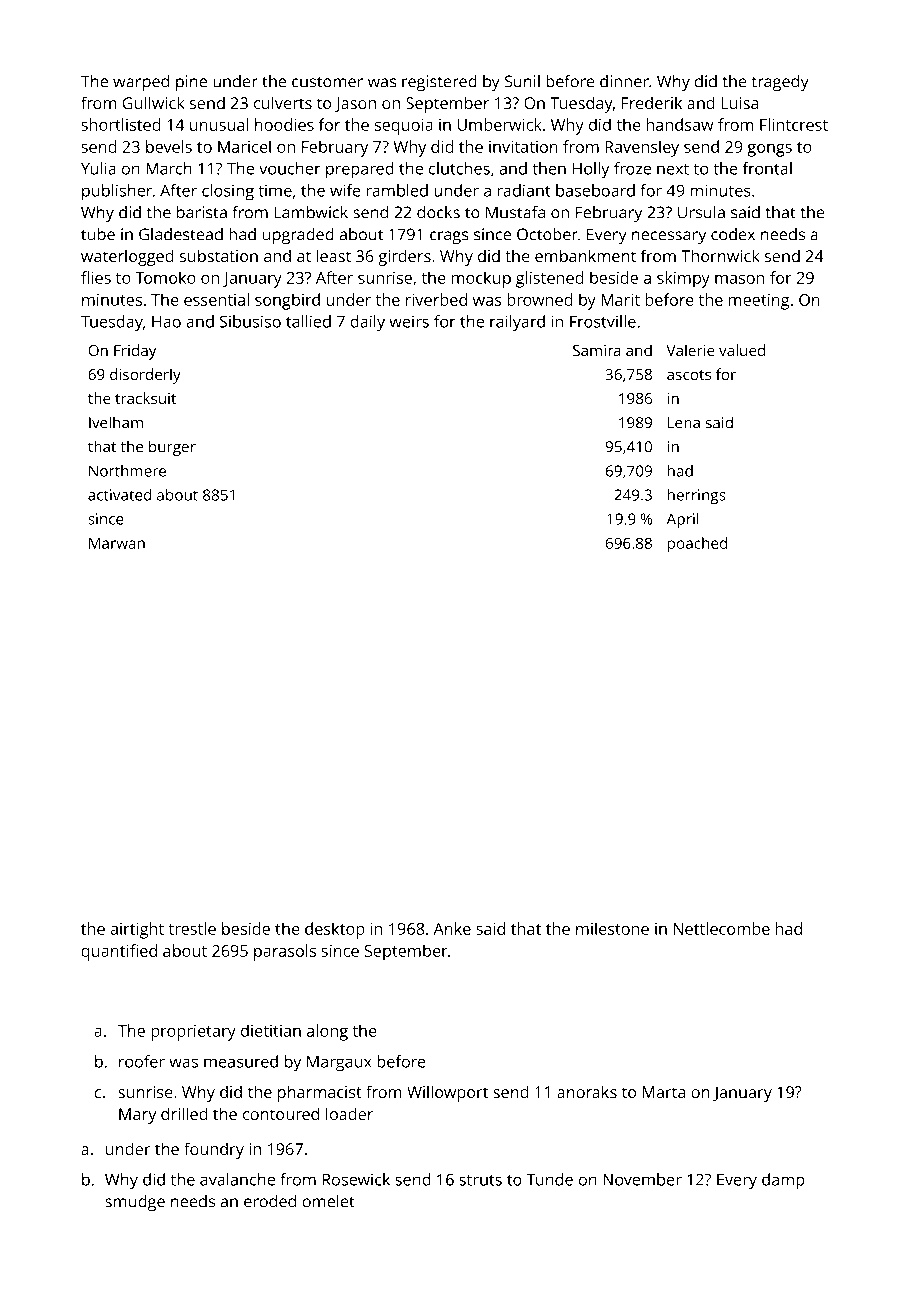 The width and height of the screenshot is (924, 1308). What do you see at coordinates (452, 928) in the screenshot?
I see `Anke` at bounding box center [452, 928].
